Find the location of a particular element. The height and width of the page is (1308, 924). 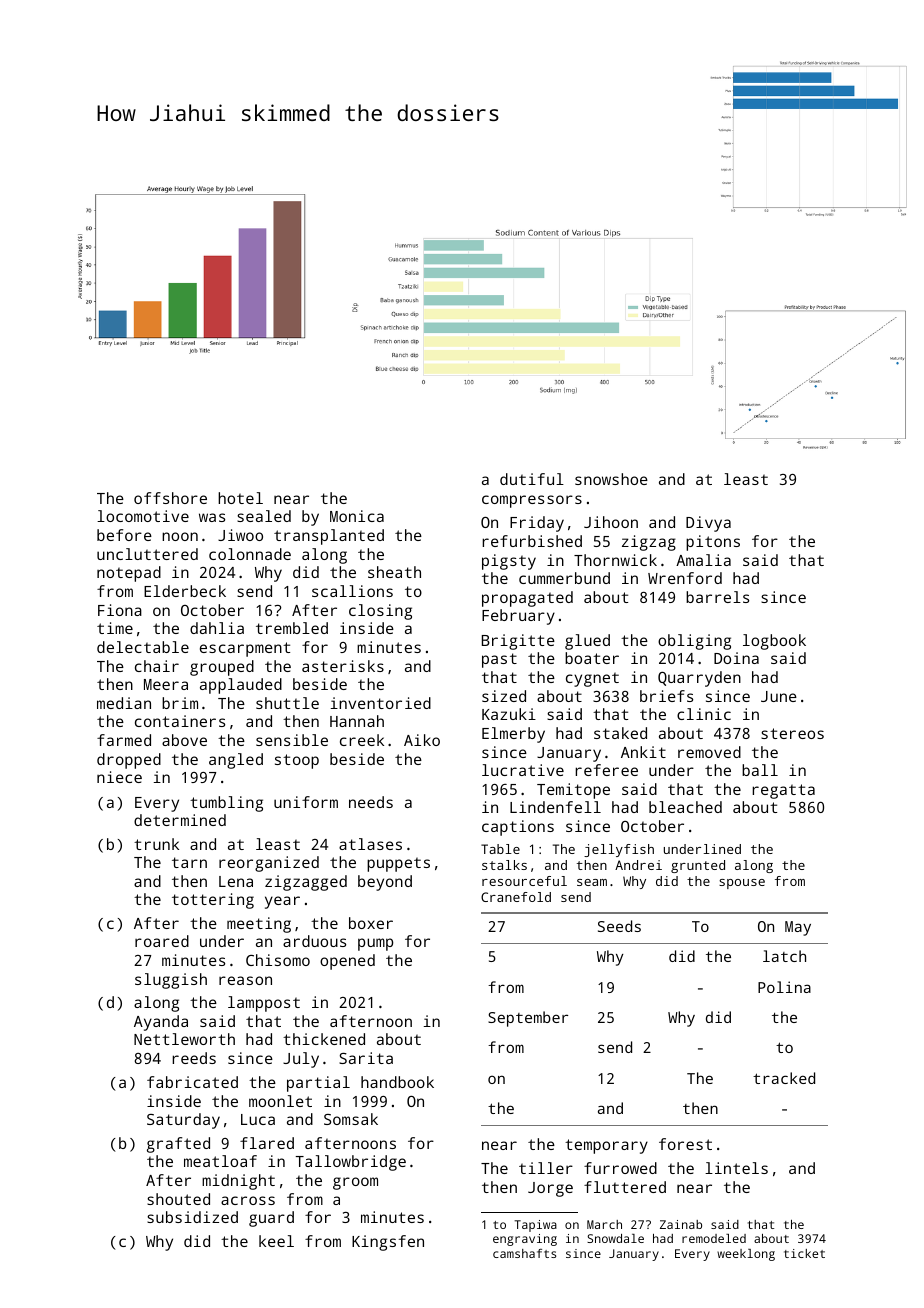

niece is located at coordinates (119, 777).
